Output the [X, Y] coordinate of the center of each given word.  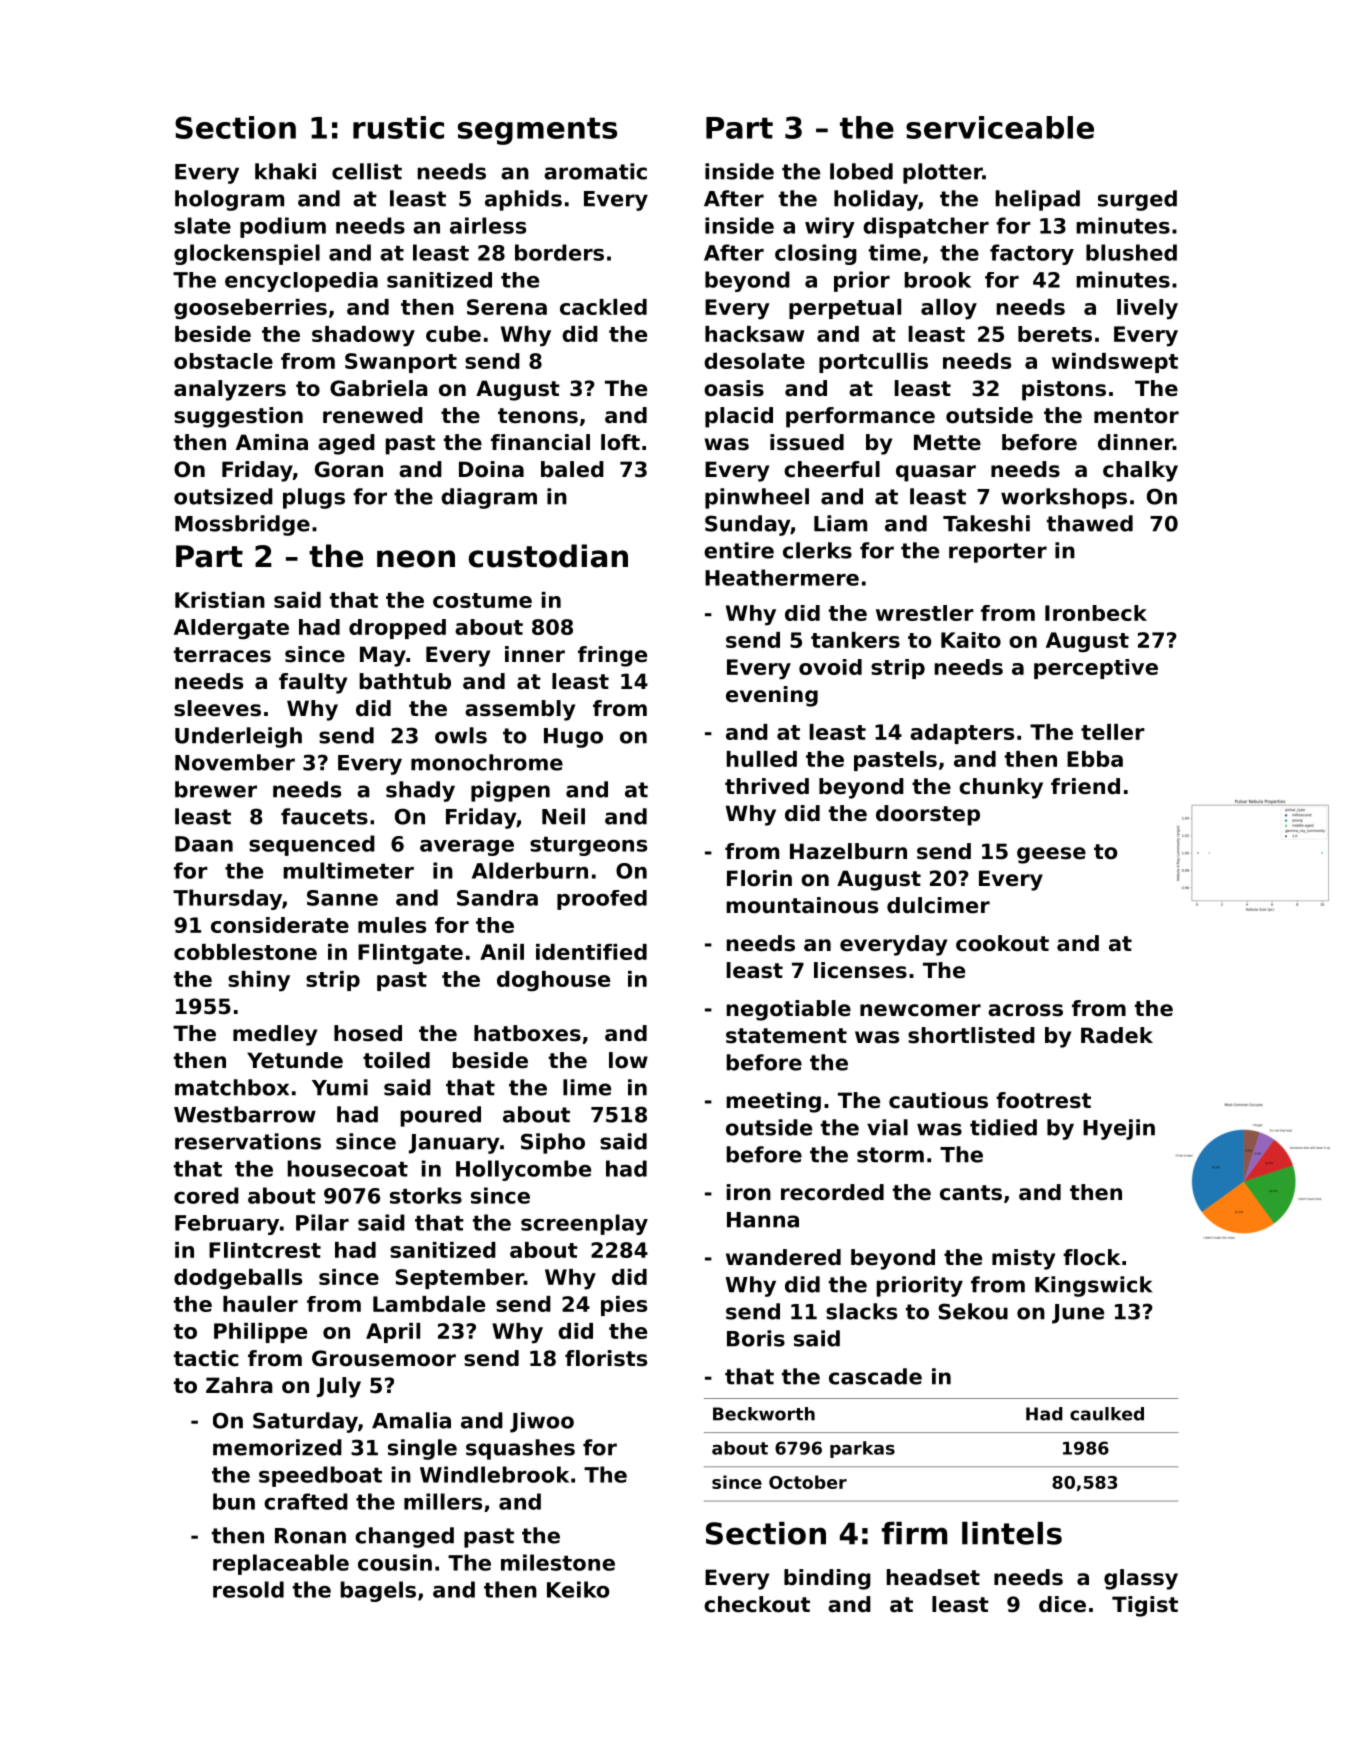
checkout [757, 1604]
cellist [367, 171]
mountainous [802, 905]
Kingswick [1093, 1286]
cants [971, 1193]
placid [739, 417]
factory [1032, 254]
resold [248, 1589]
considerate [280, 925]
